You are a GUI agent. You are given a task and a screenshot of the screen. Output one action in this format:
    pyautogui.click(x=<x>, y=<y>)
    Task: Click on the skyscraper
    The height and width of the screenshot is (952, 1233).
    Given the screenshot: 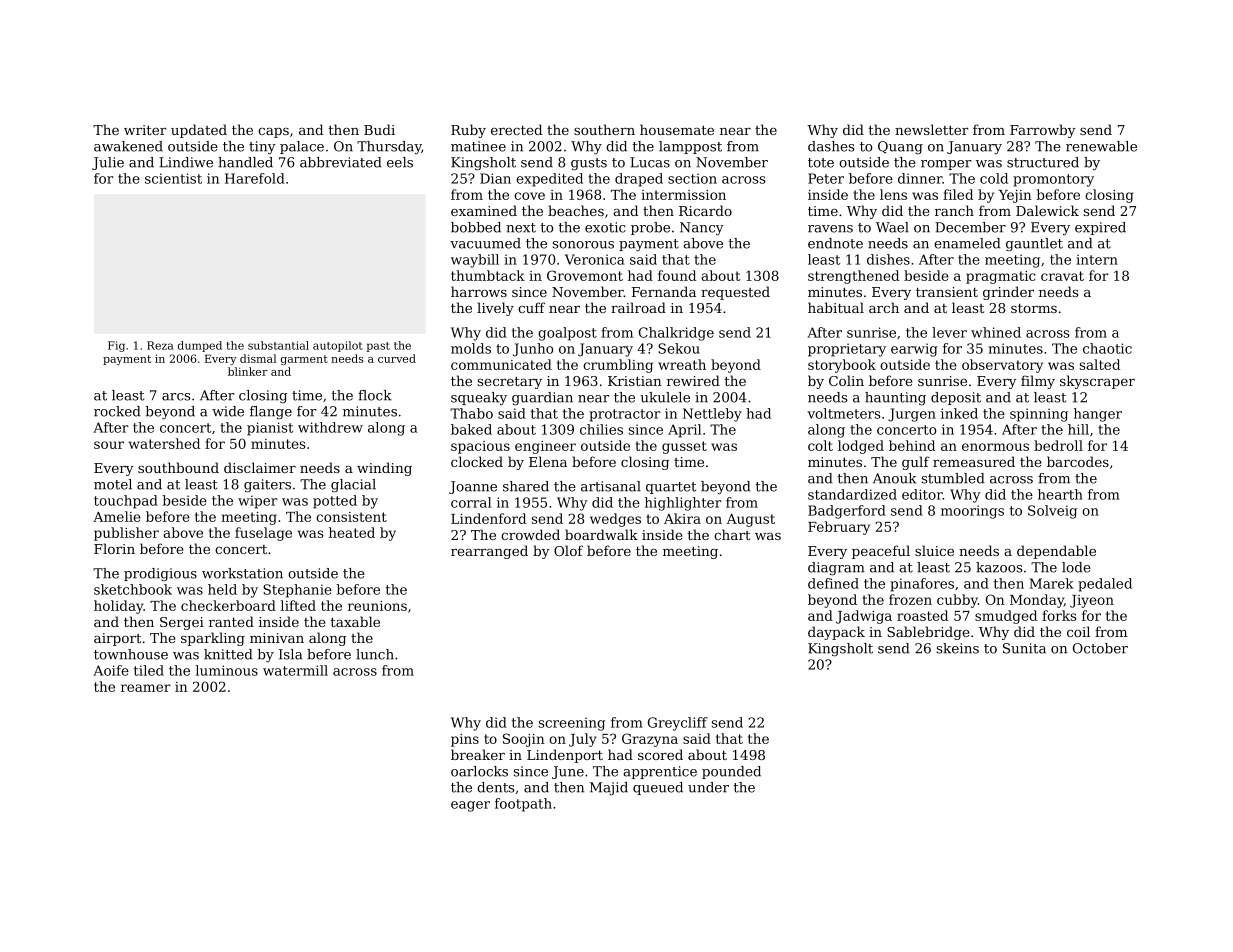 What is the action you would take?
    pyautogui.click(x=1097, y=382)
